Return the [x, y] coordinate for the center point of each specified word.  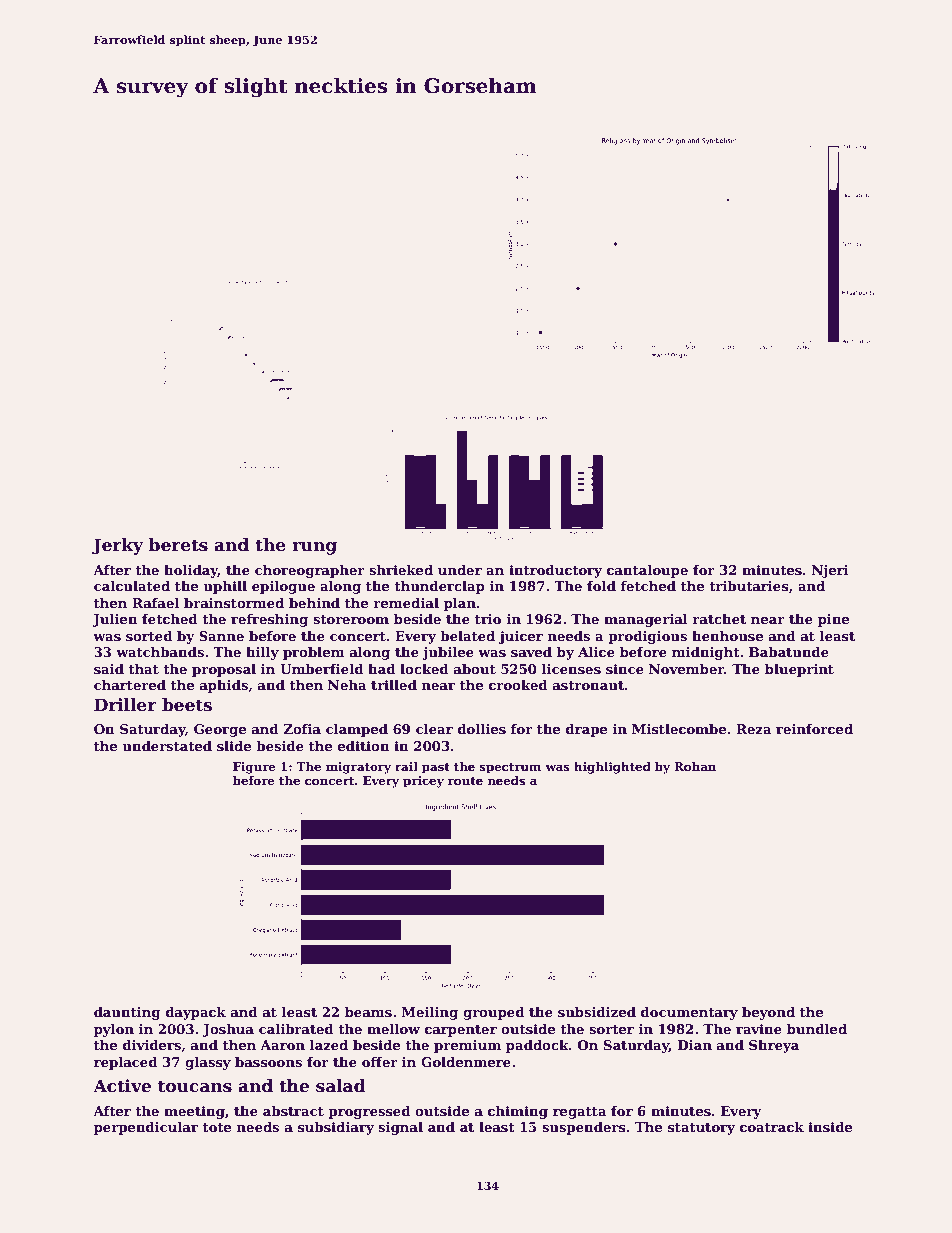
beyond [768, 1013]
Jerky [117, 546]
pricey [423, 782]
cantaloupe [647, 571]
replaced [126, 1063]
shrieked [401, 570]
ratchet [719, 619]
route [465, 781]
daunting [127, 1013]
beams [368, 1012]
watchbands [160, 652]
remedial [406, 603]
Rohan [695, 766]
